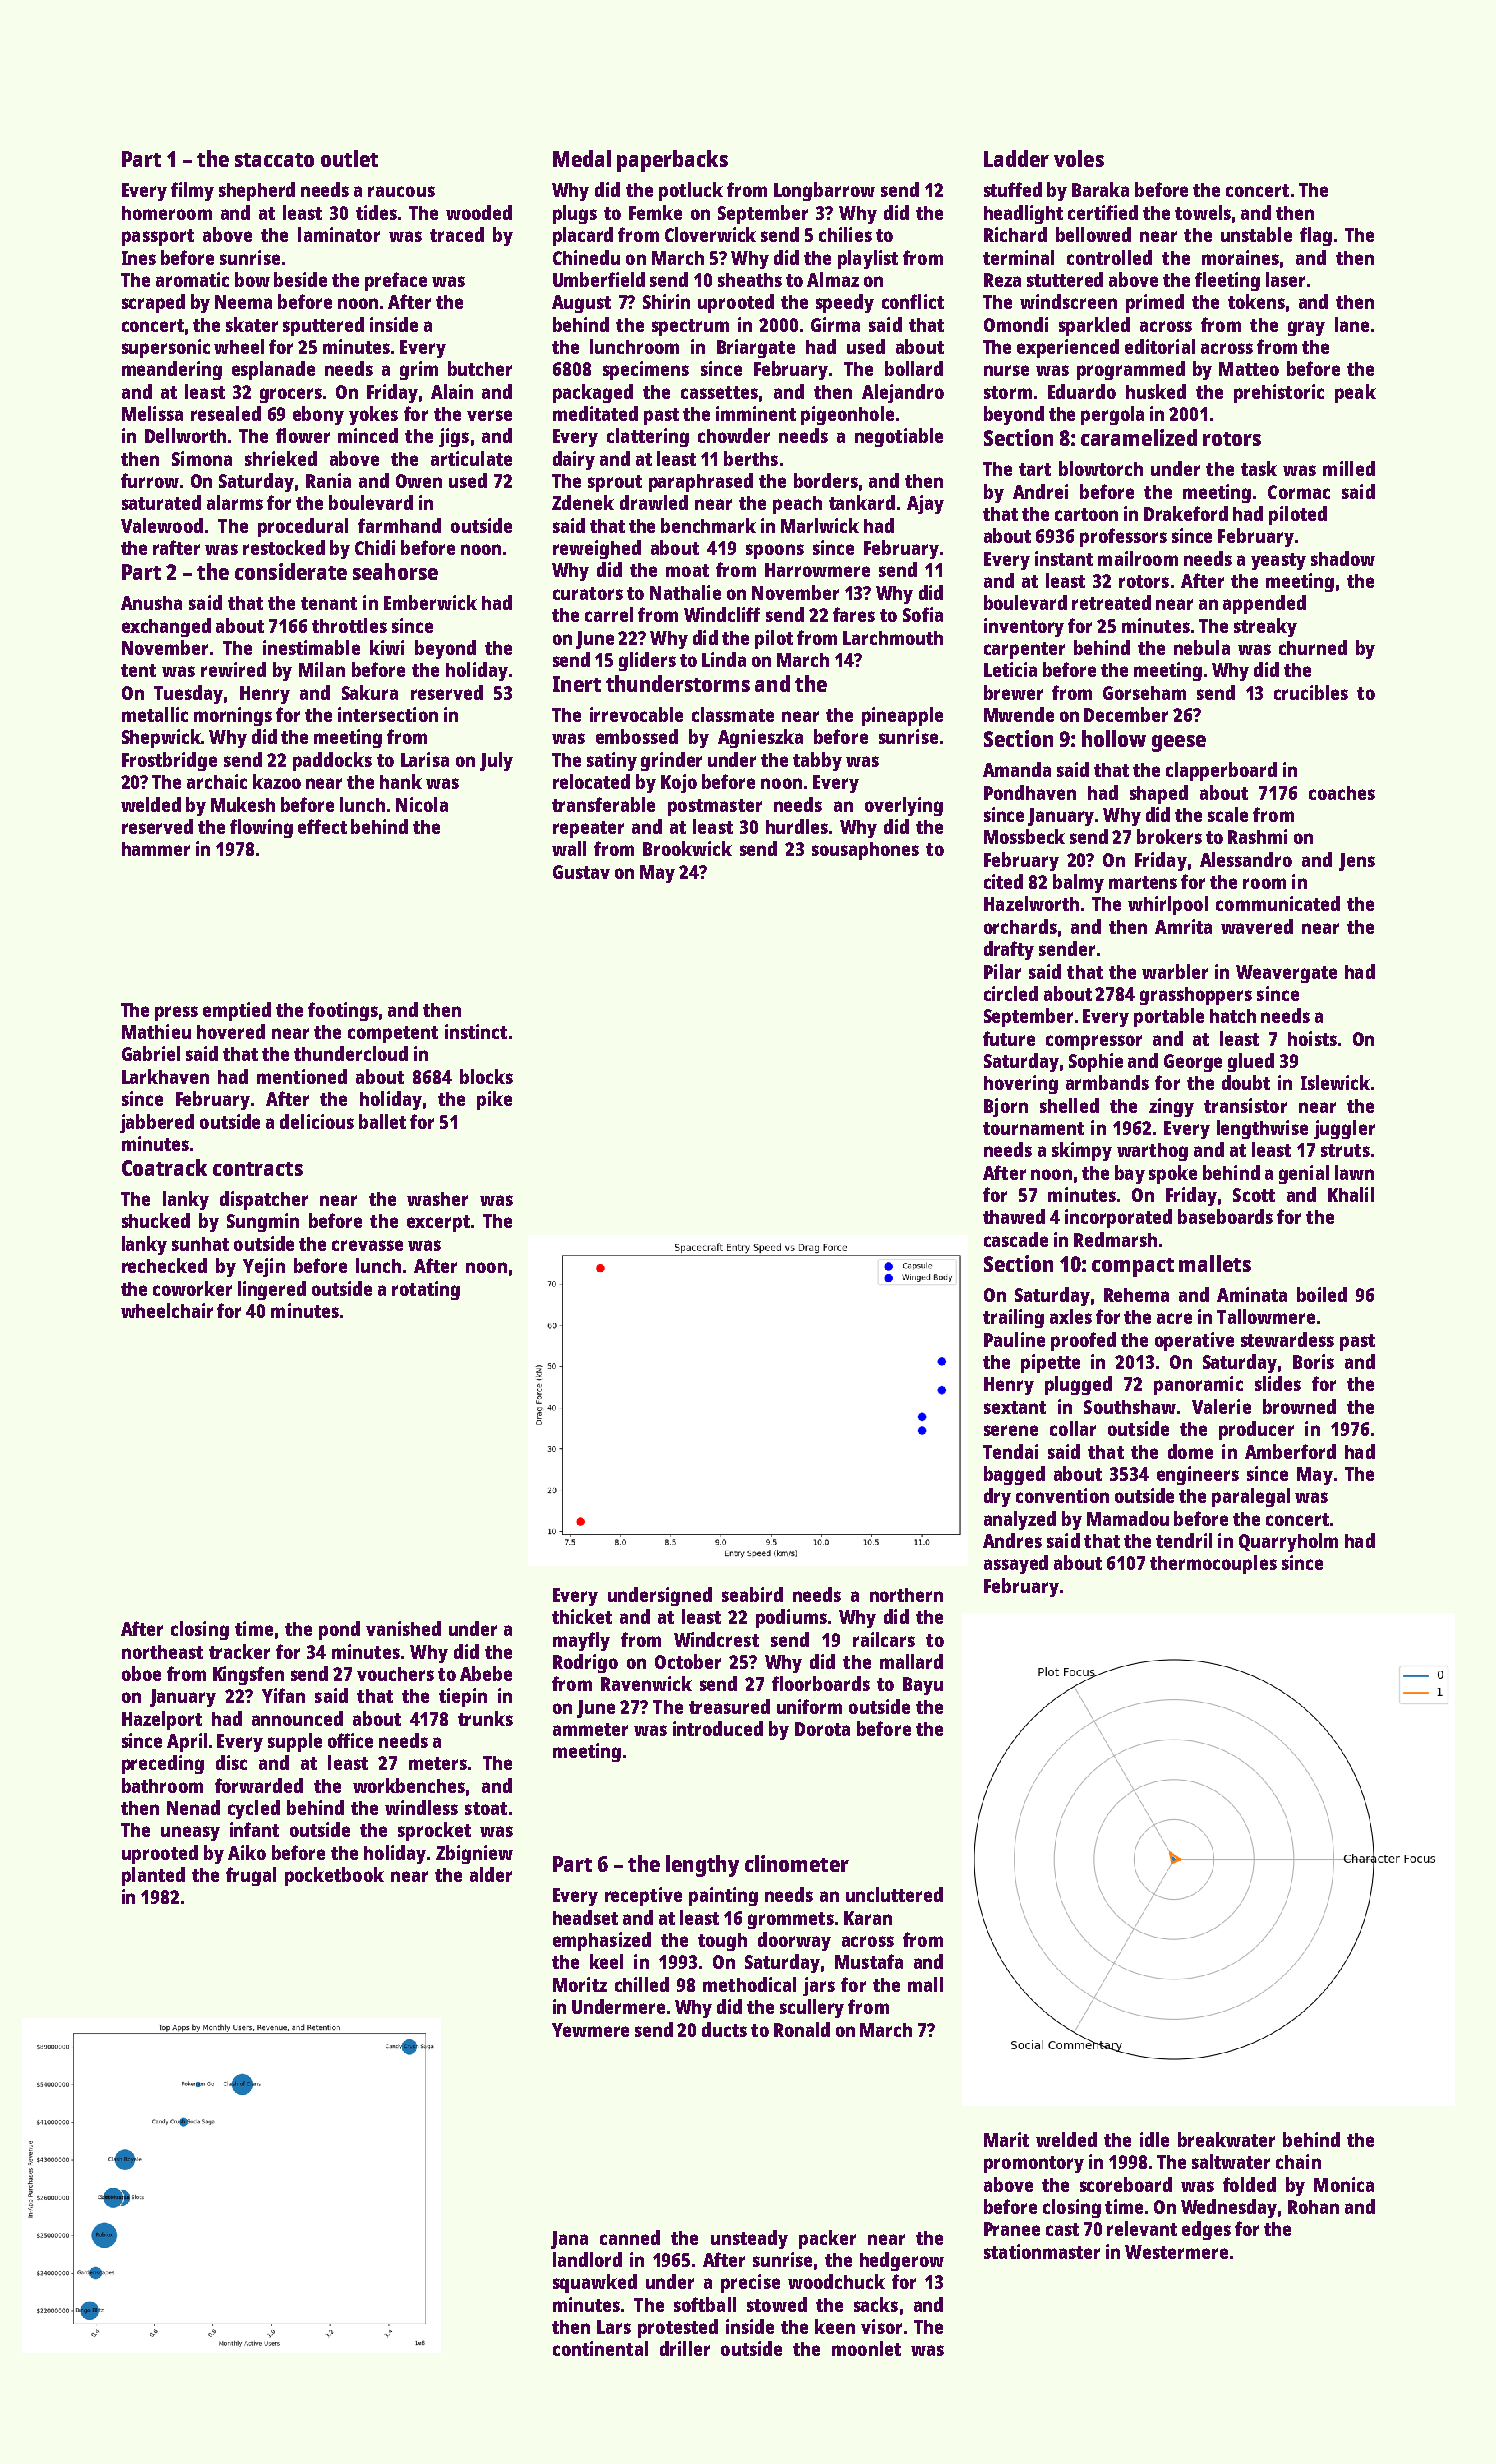 The image size is (1496, 2464). What do you see at coordinates (192, 1288) in the image?
I see `coworker` at bounding box center [192, 1288].
